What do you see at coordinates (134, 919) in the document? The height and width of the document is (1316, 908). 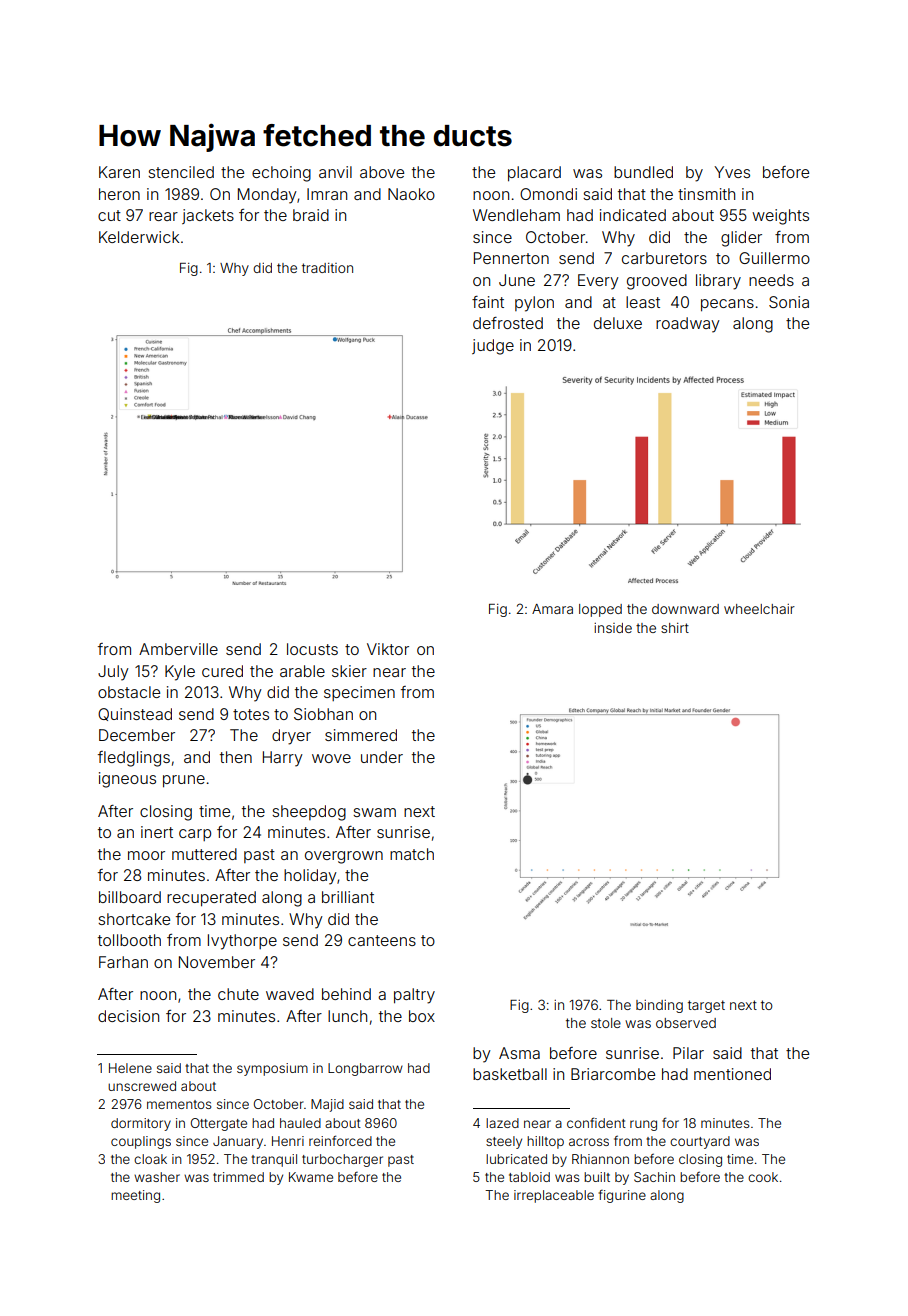 I see `shortcake` at bounding box center [134, 919].
